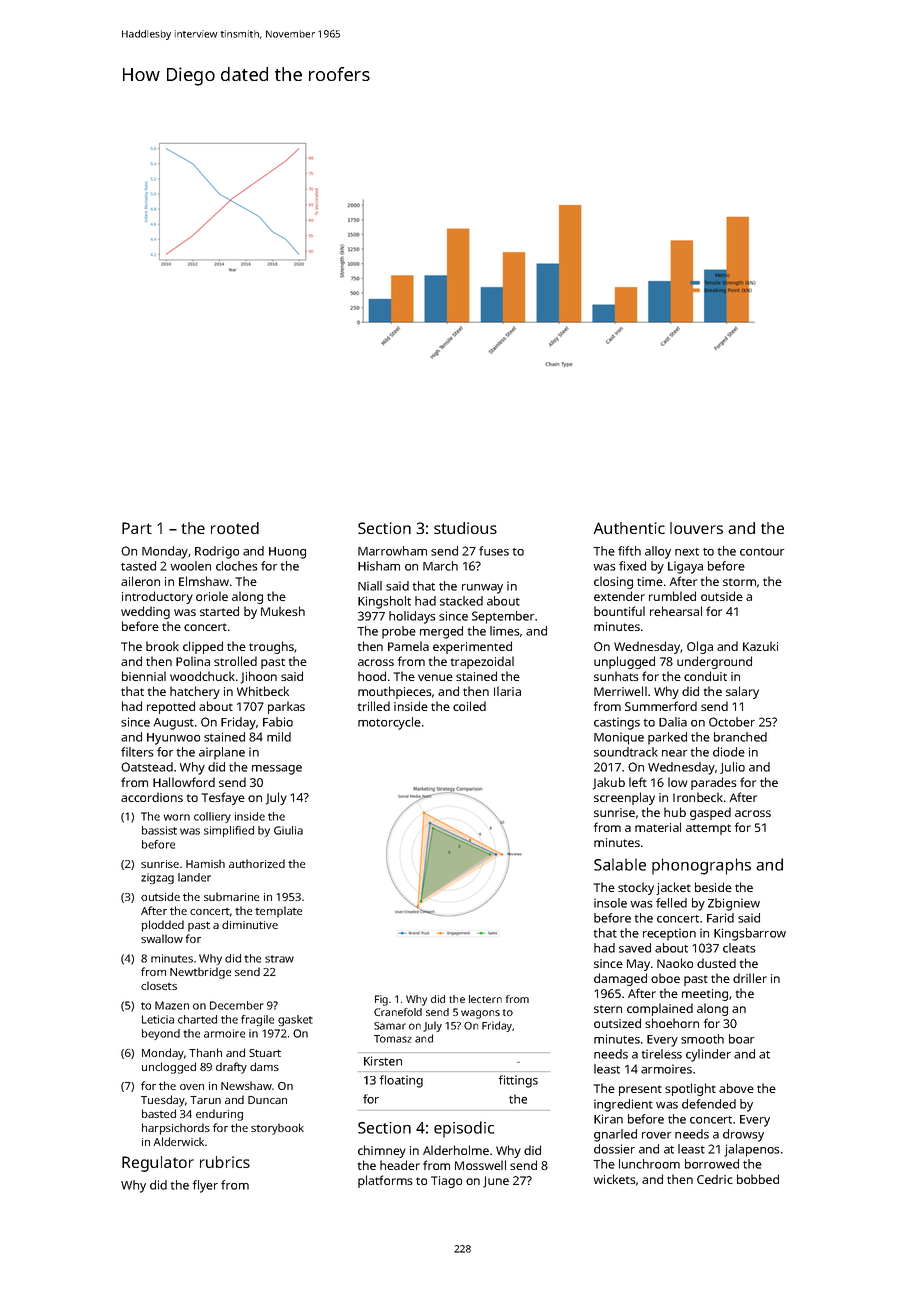 Image resolution: width=908 pixels, height=1316 pixels. Describe the element at coordinates (713, 887) in the screenshot. I see `beside` at that location.
